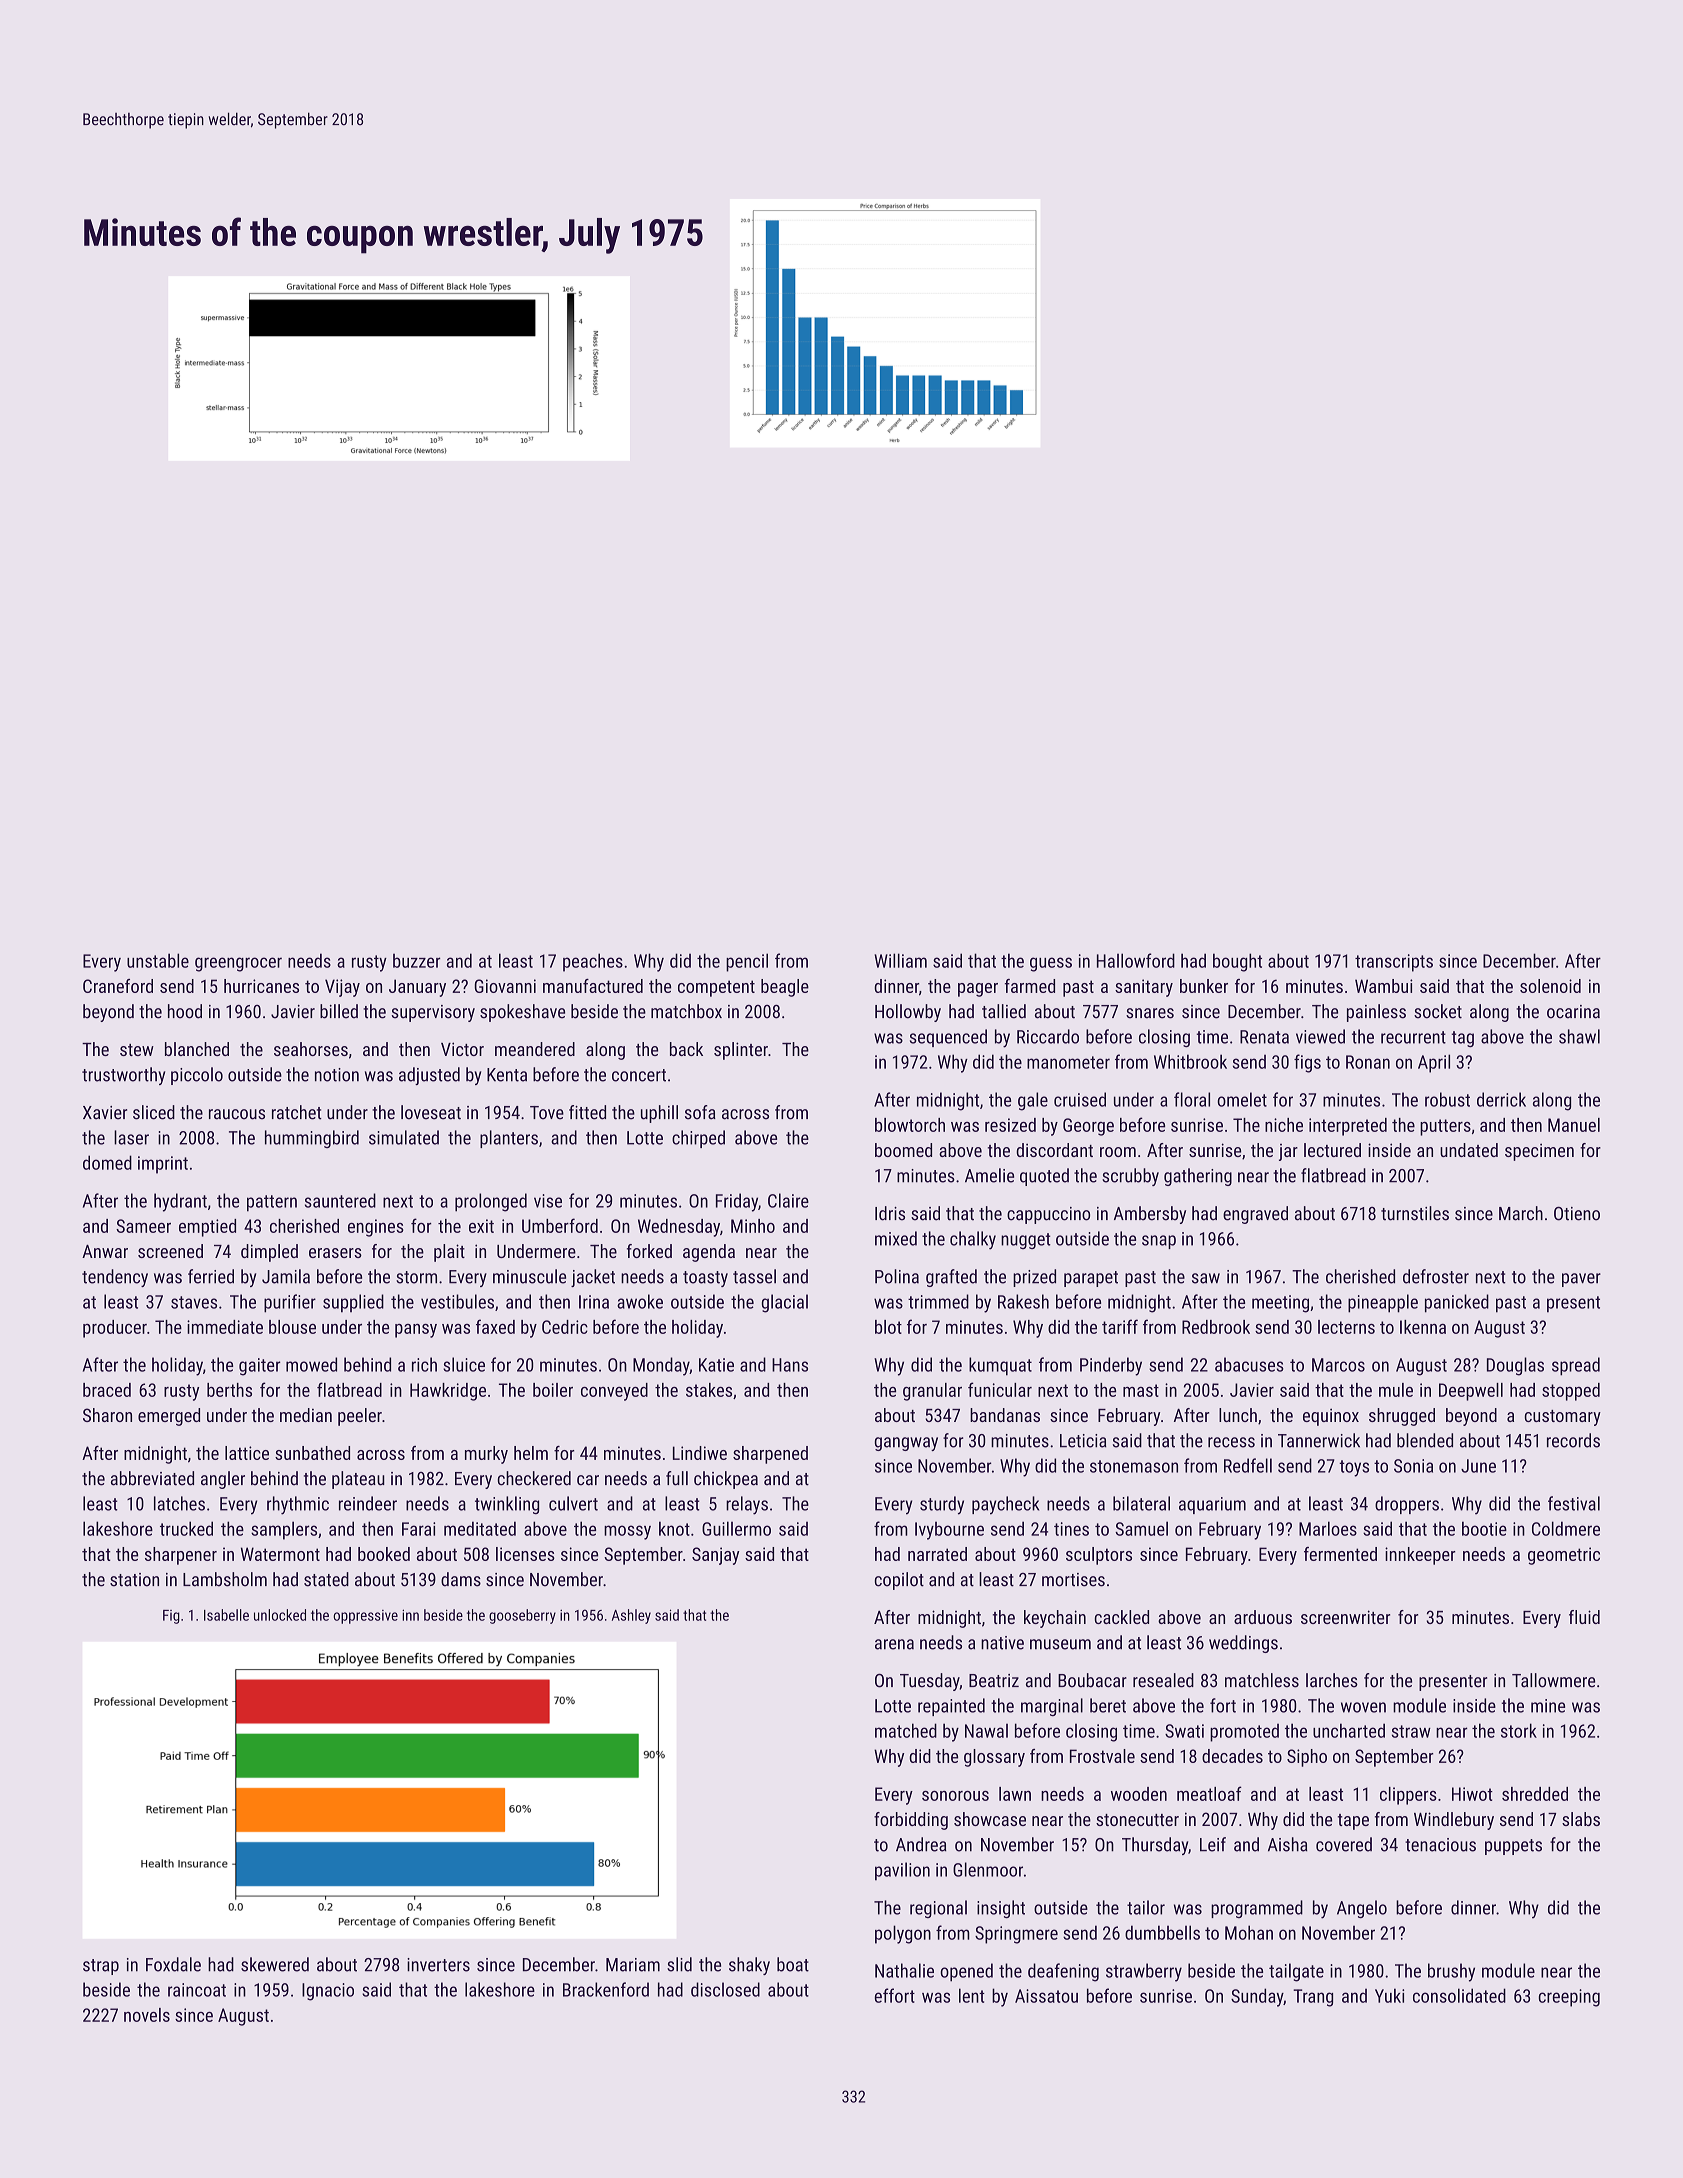 This page has height=2178, width=1683. What do you see at coordinates (365, 1617) in the page?
I see `oppressive` at bounding box center [365, 1617].
